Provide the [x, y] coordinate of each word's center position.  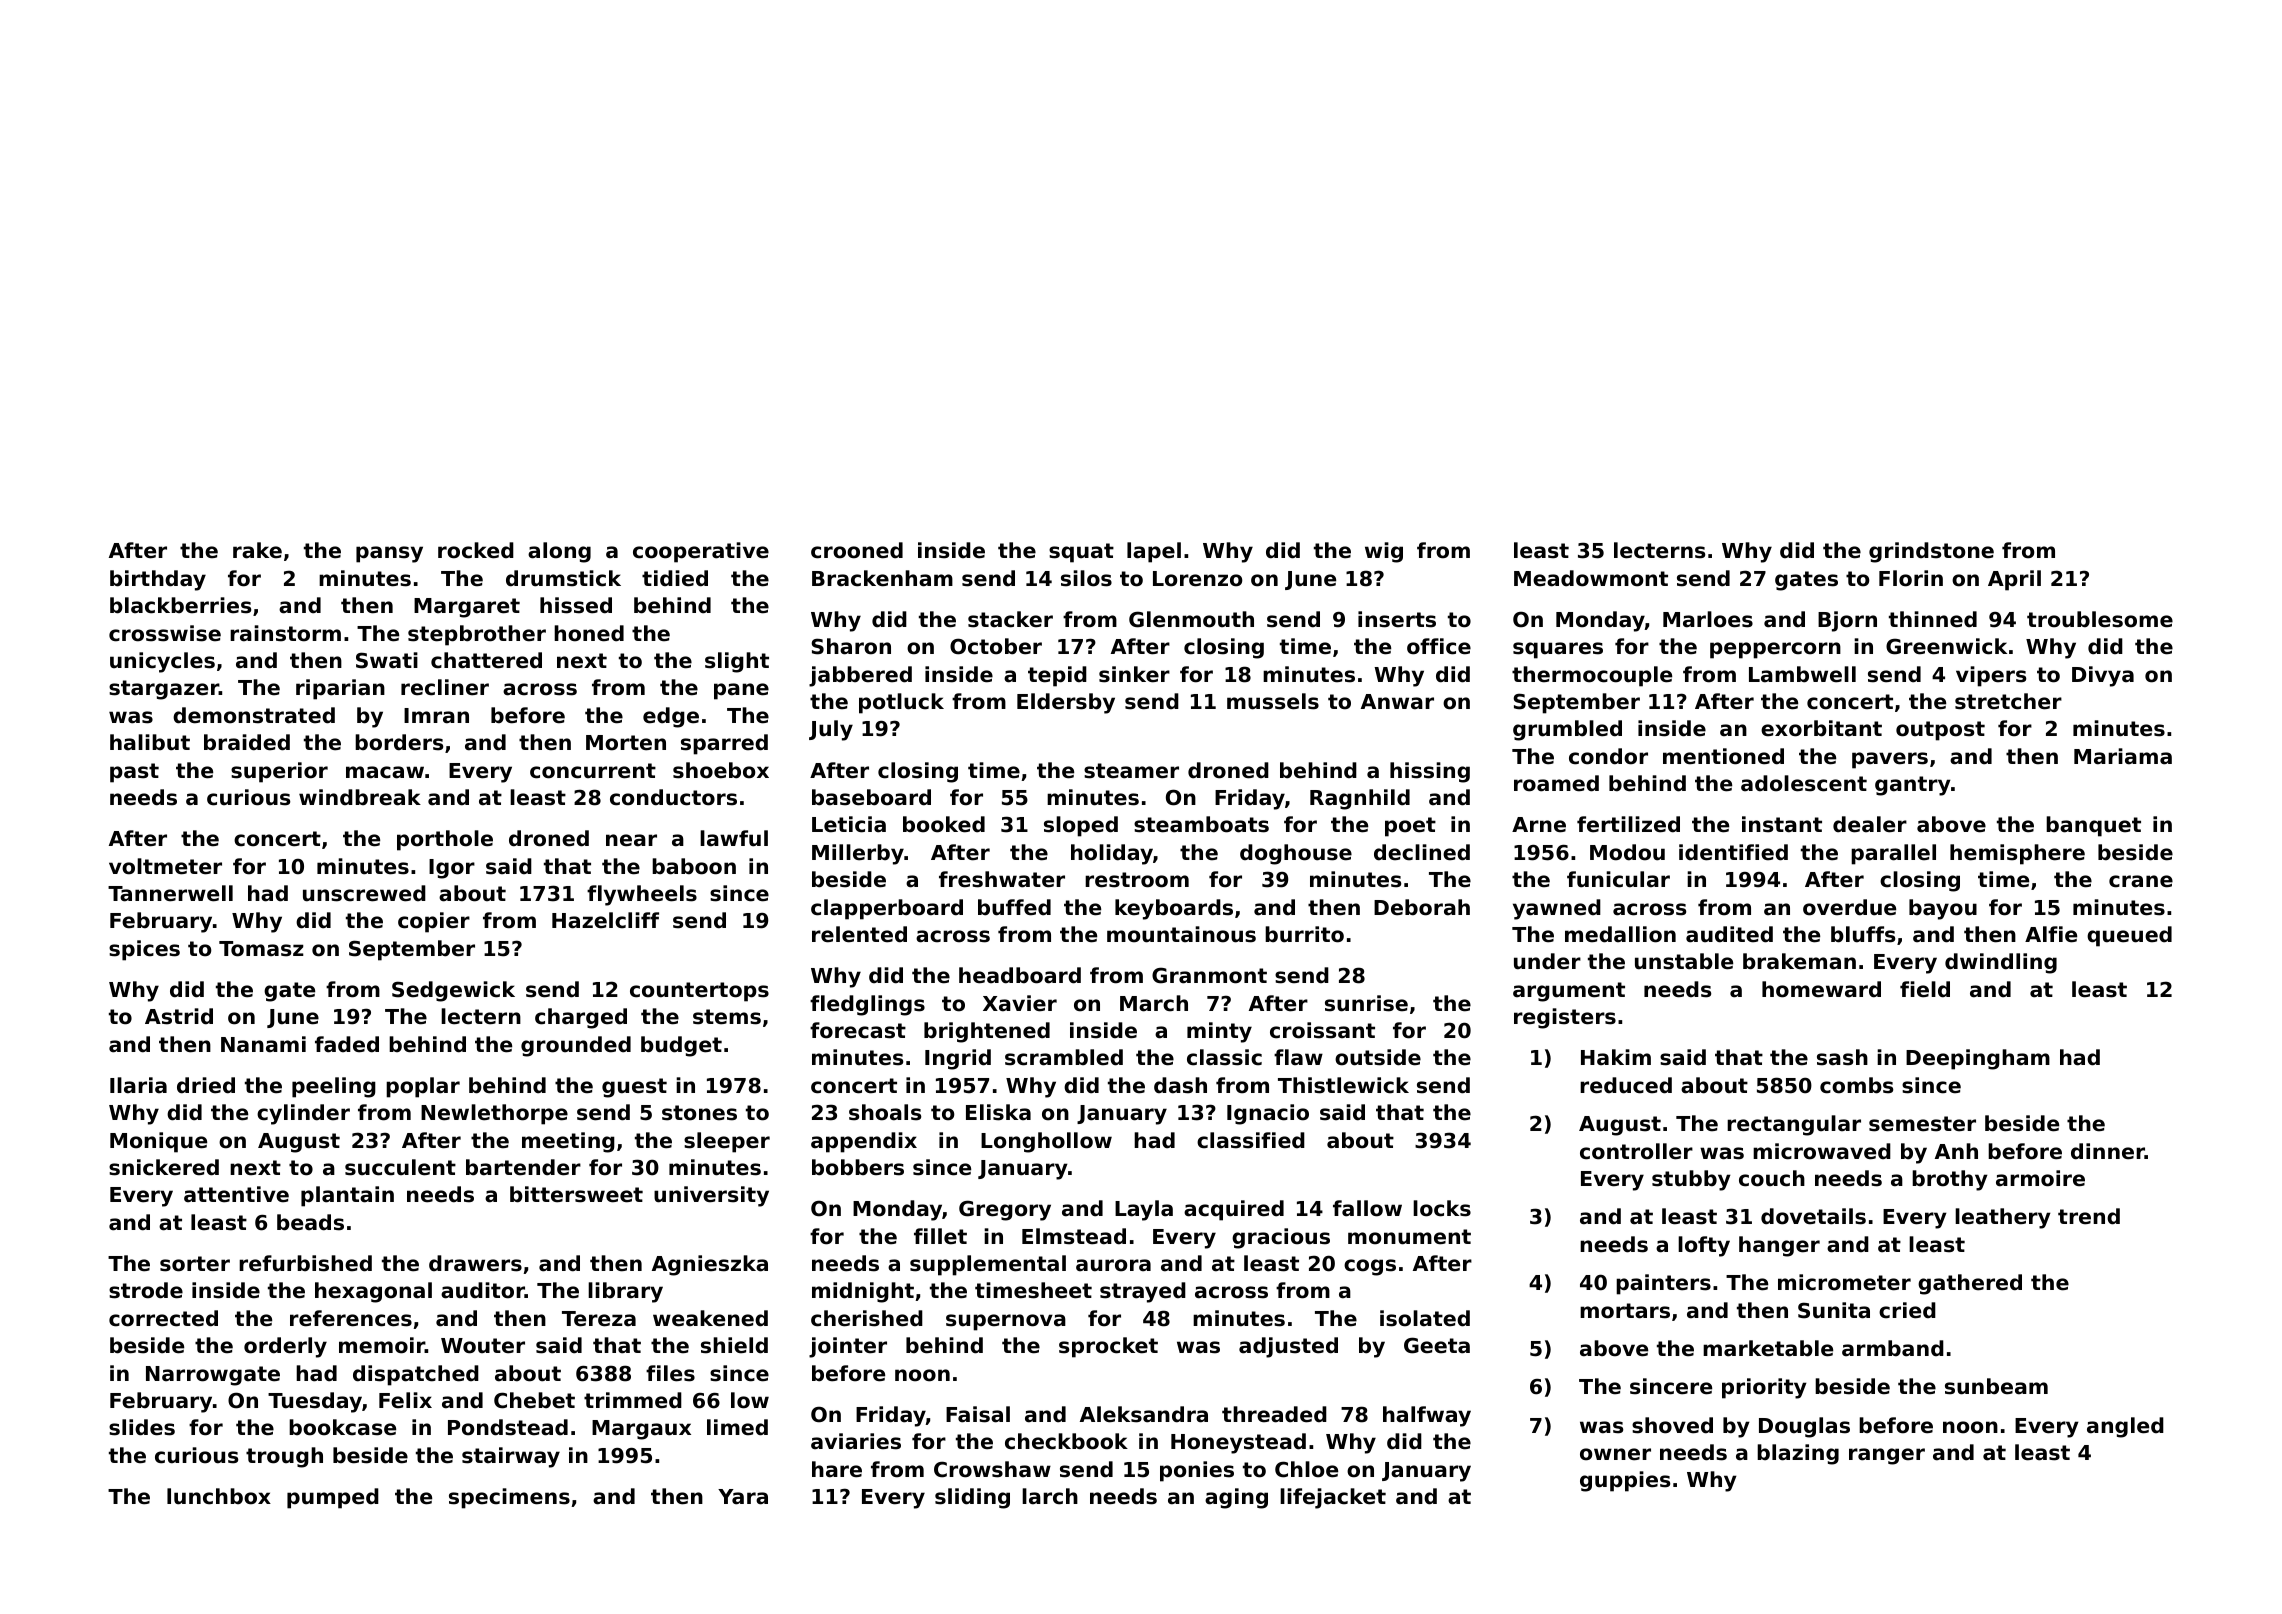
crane [2141, 881]
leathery [2003, 1218]
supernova [1006, 1322]
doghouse [1296, 854]
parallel [1893, 854]
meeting [568, 1142]
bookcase [342, 1427]
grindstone [1931, 552]
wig [1384, 552]
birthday [158, 580]
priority [1764, 1388]
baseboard [871, 797]
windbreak [360, 797]
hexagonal [373, 1292]
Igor [452, 869]
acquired [1234, 1210]
